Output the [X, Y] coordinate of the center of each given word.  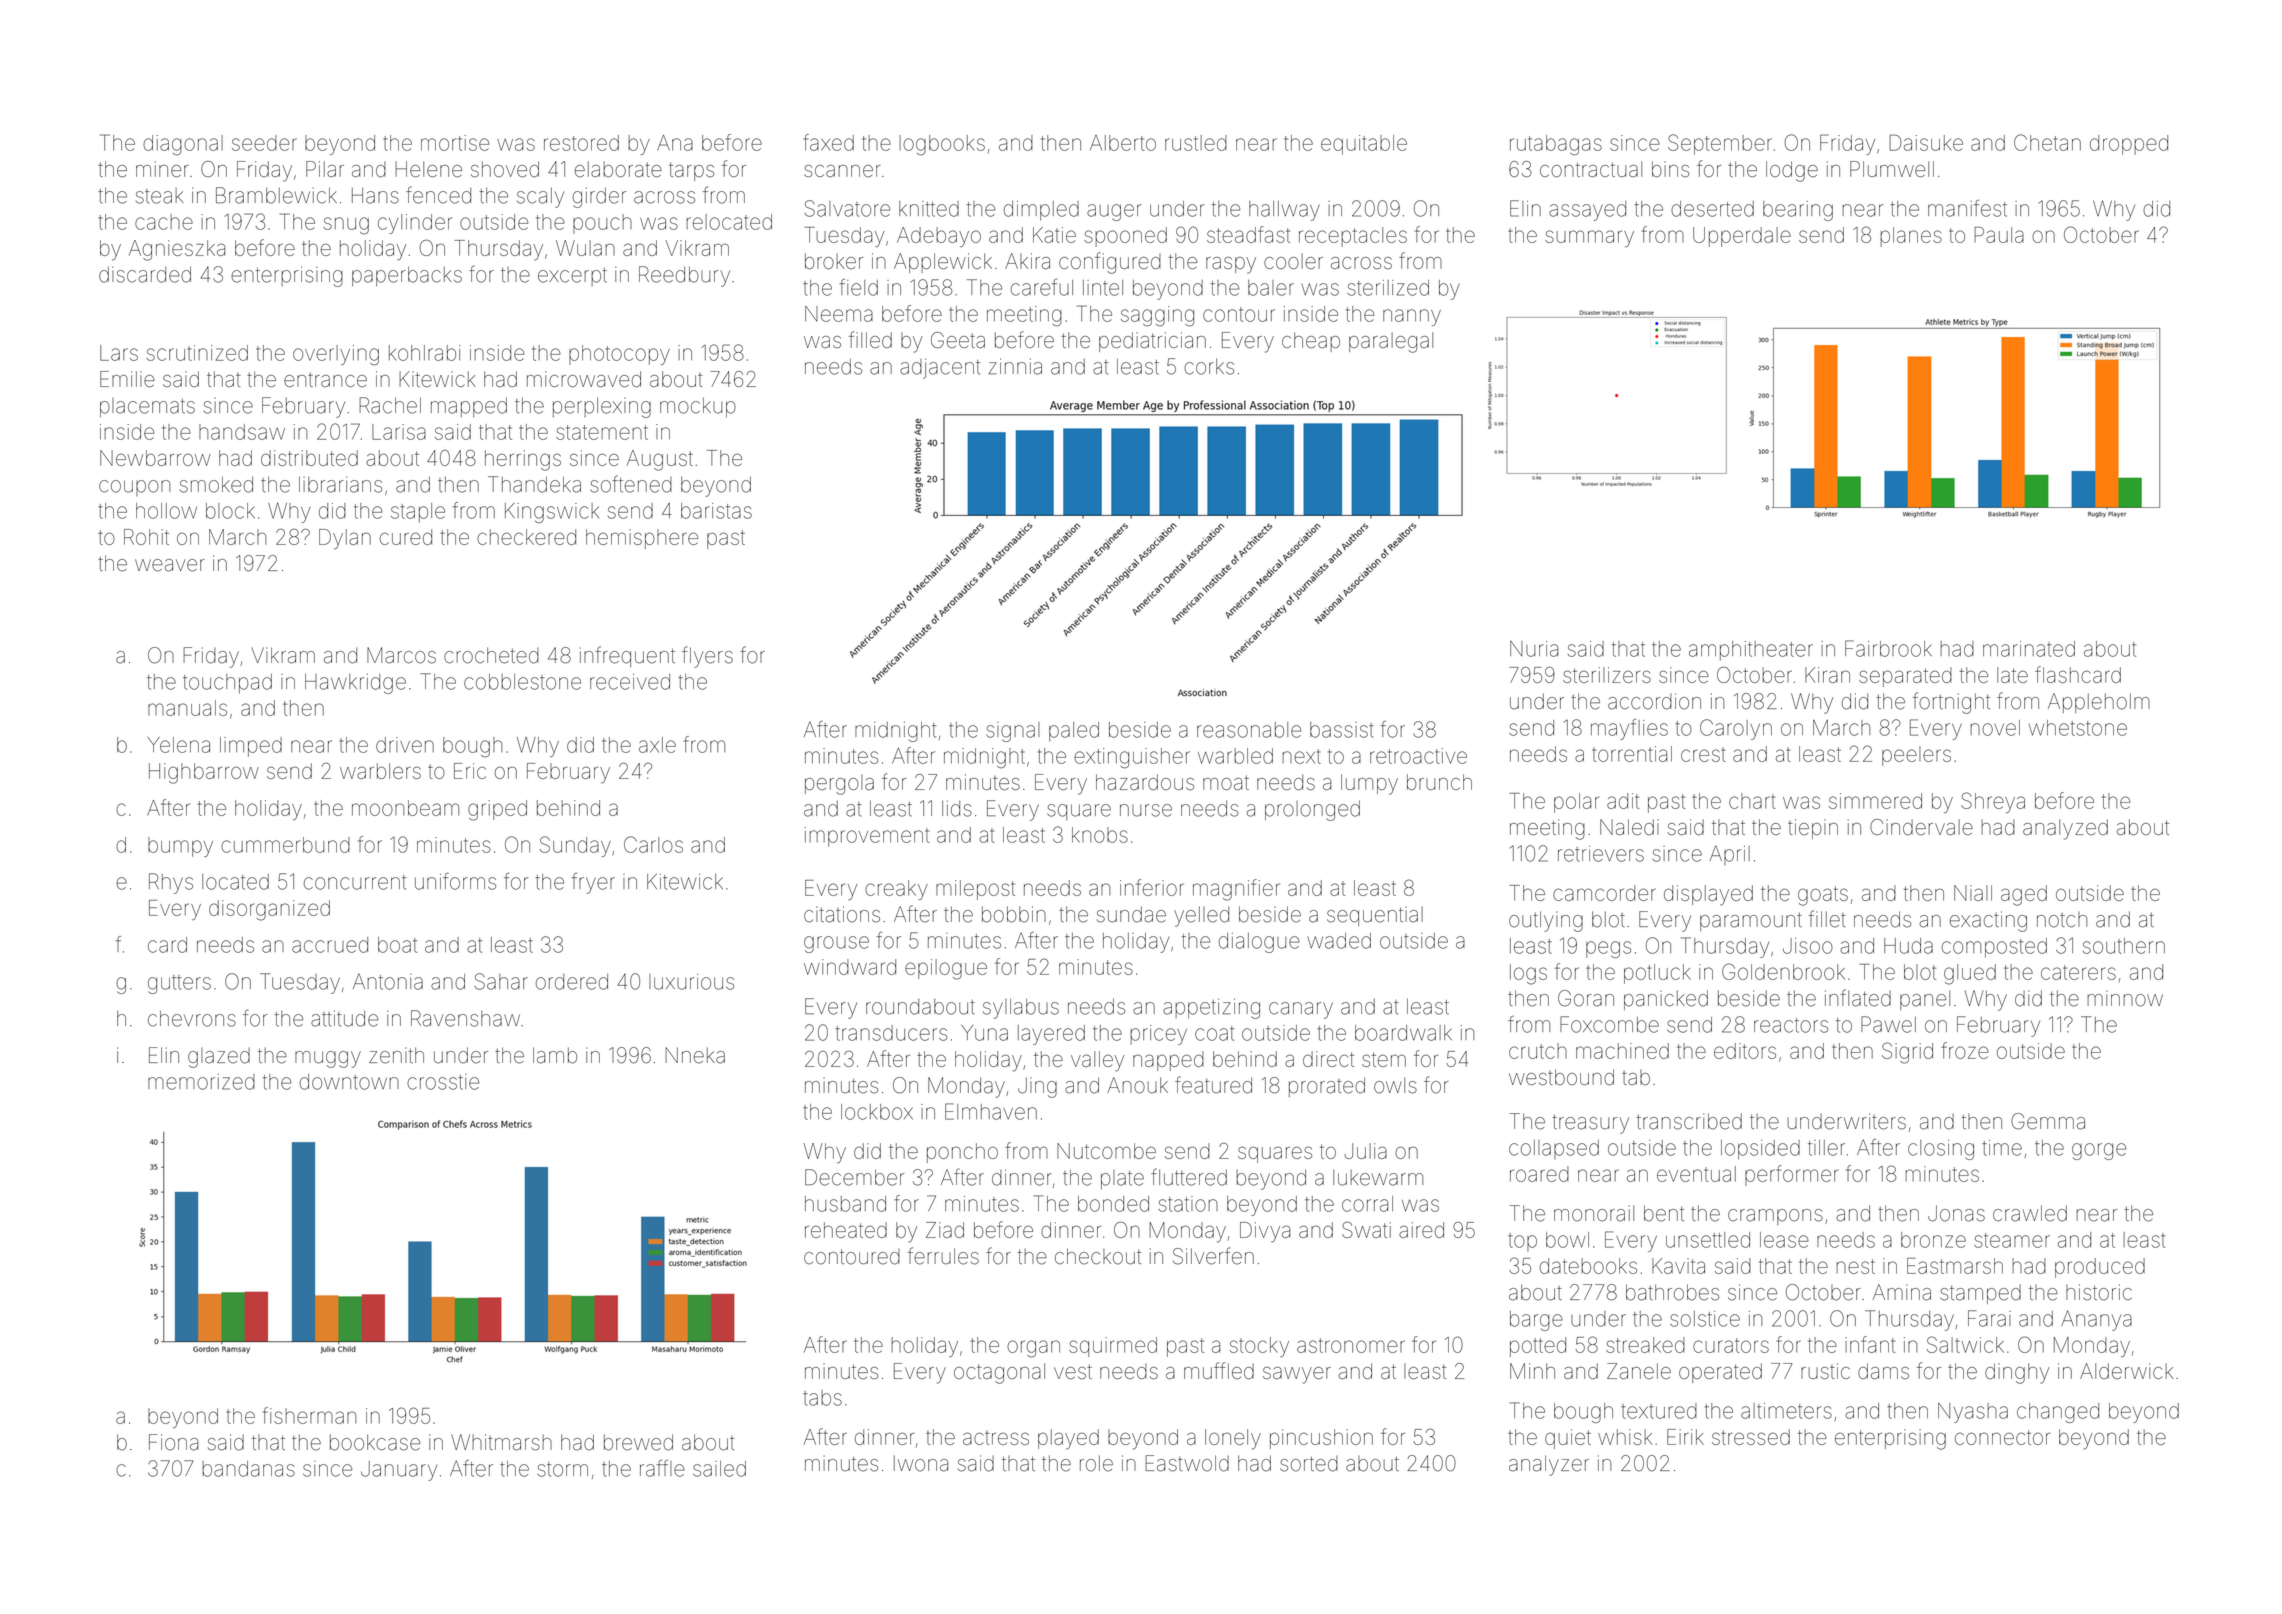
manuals [187, 708]
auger [1114, 212]
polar [1576, 803]
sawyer [1297, 1375]
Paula [1999, 235]
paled [1074, 732]
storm [563, 1469]
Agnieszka [177, 250]
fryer [593, 883]
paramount [1751, 922]
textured [1659, 1411]
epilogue [946, 969]
